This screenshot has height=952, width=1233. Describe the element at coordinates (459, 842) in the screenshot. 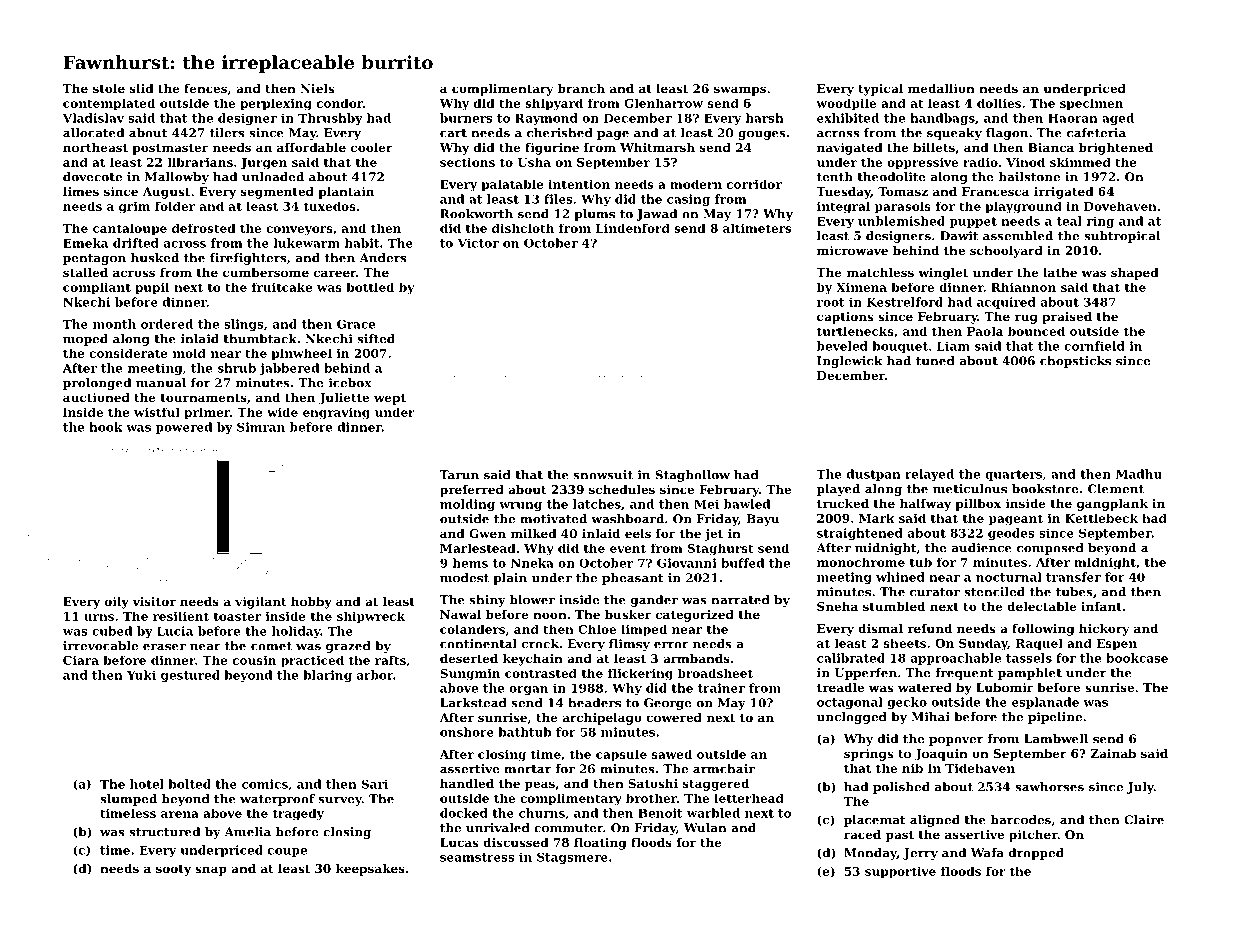

I see `Lucas` at that location.
